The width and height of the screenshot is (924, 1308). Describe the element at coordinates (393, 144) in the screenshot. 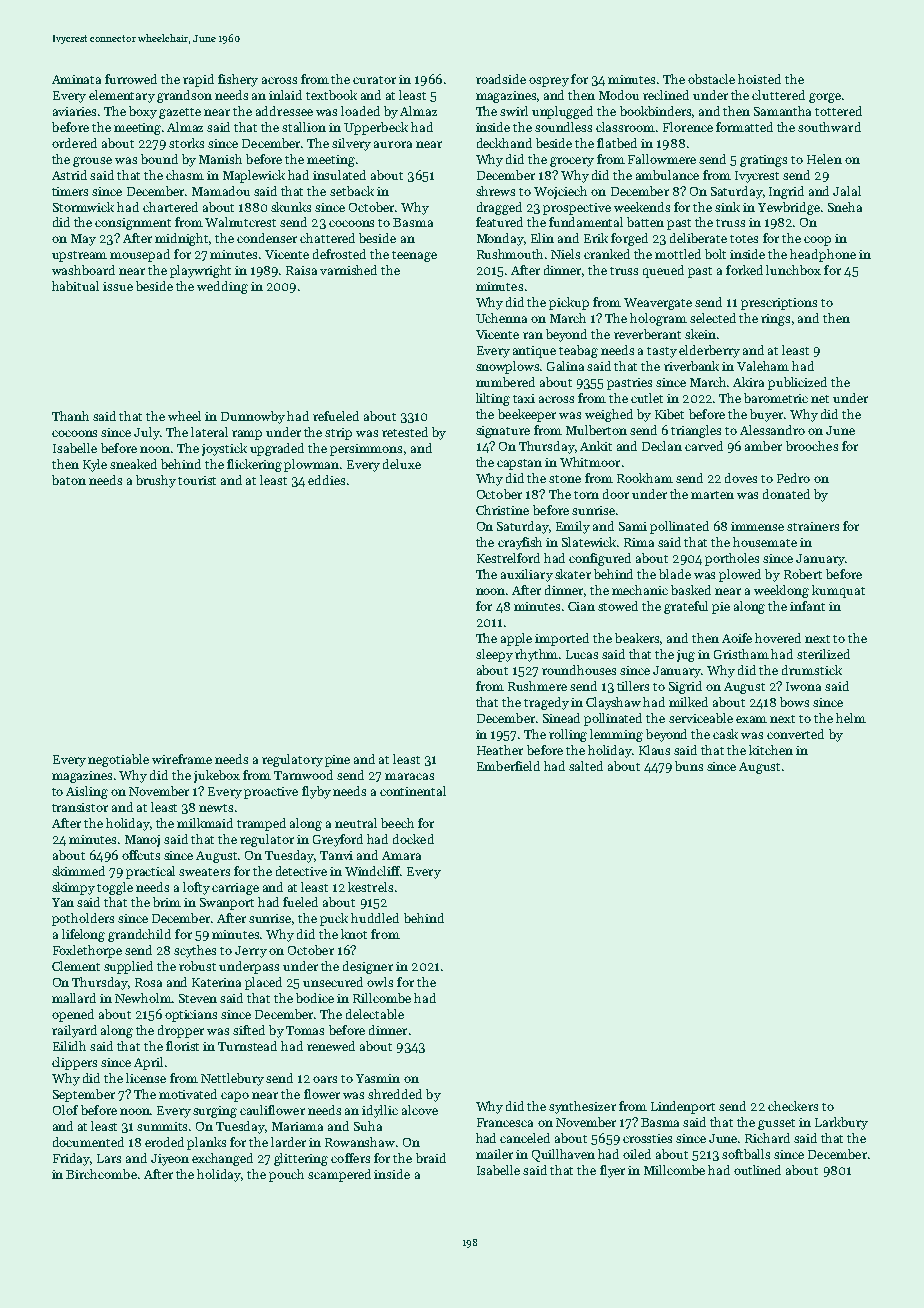

I see `aurora` at that location.
